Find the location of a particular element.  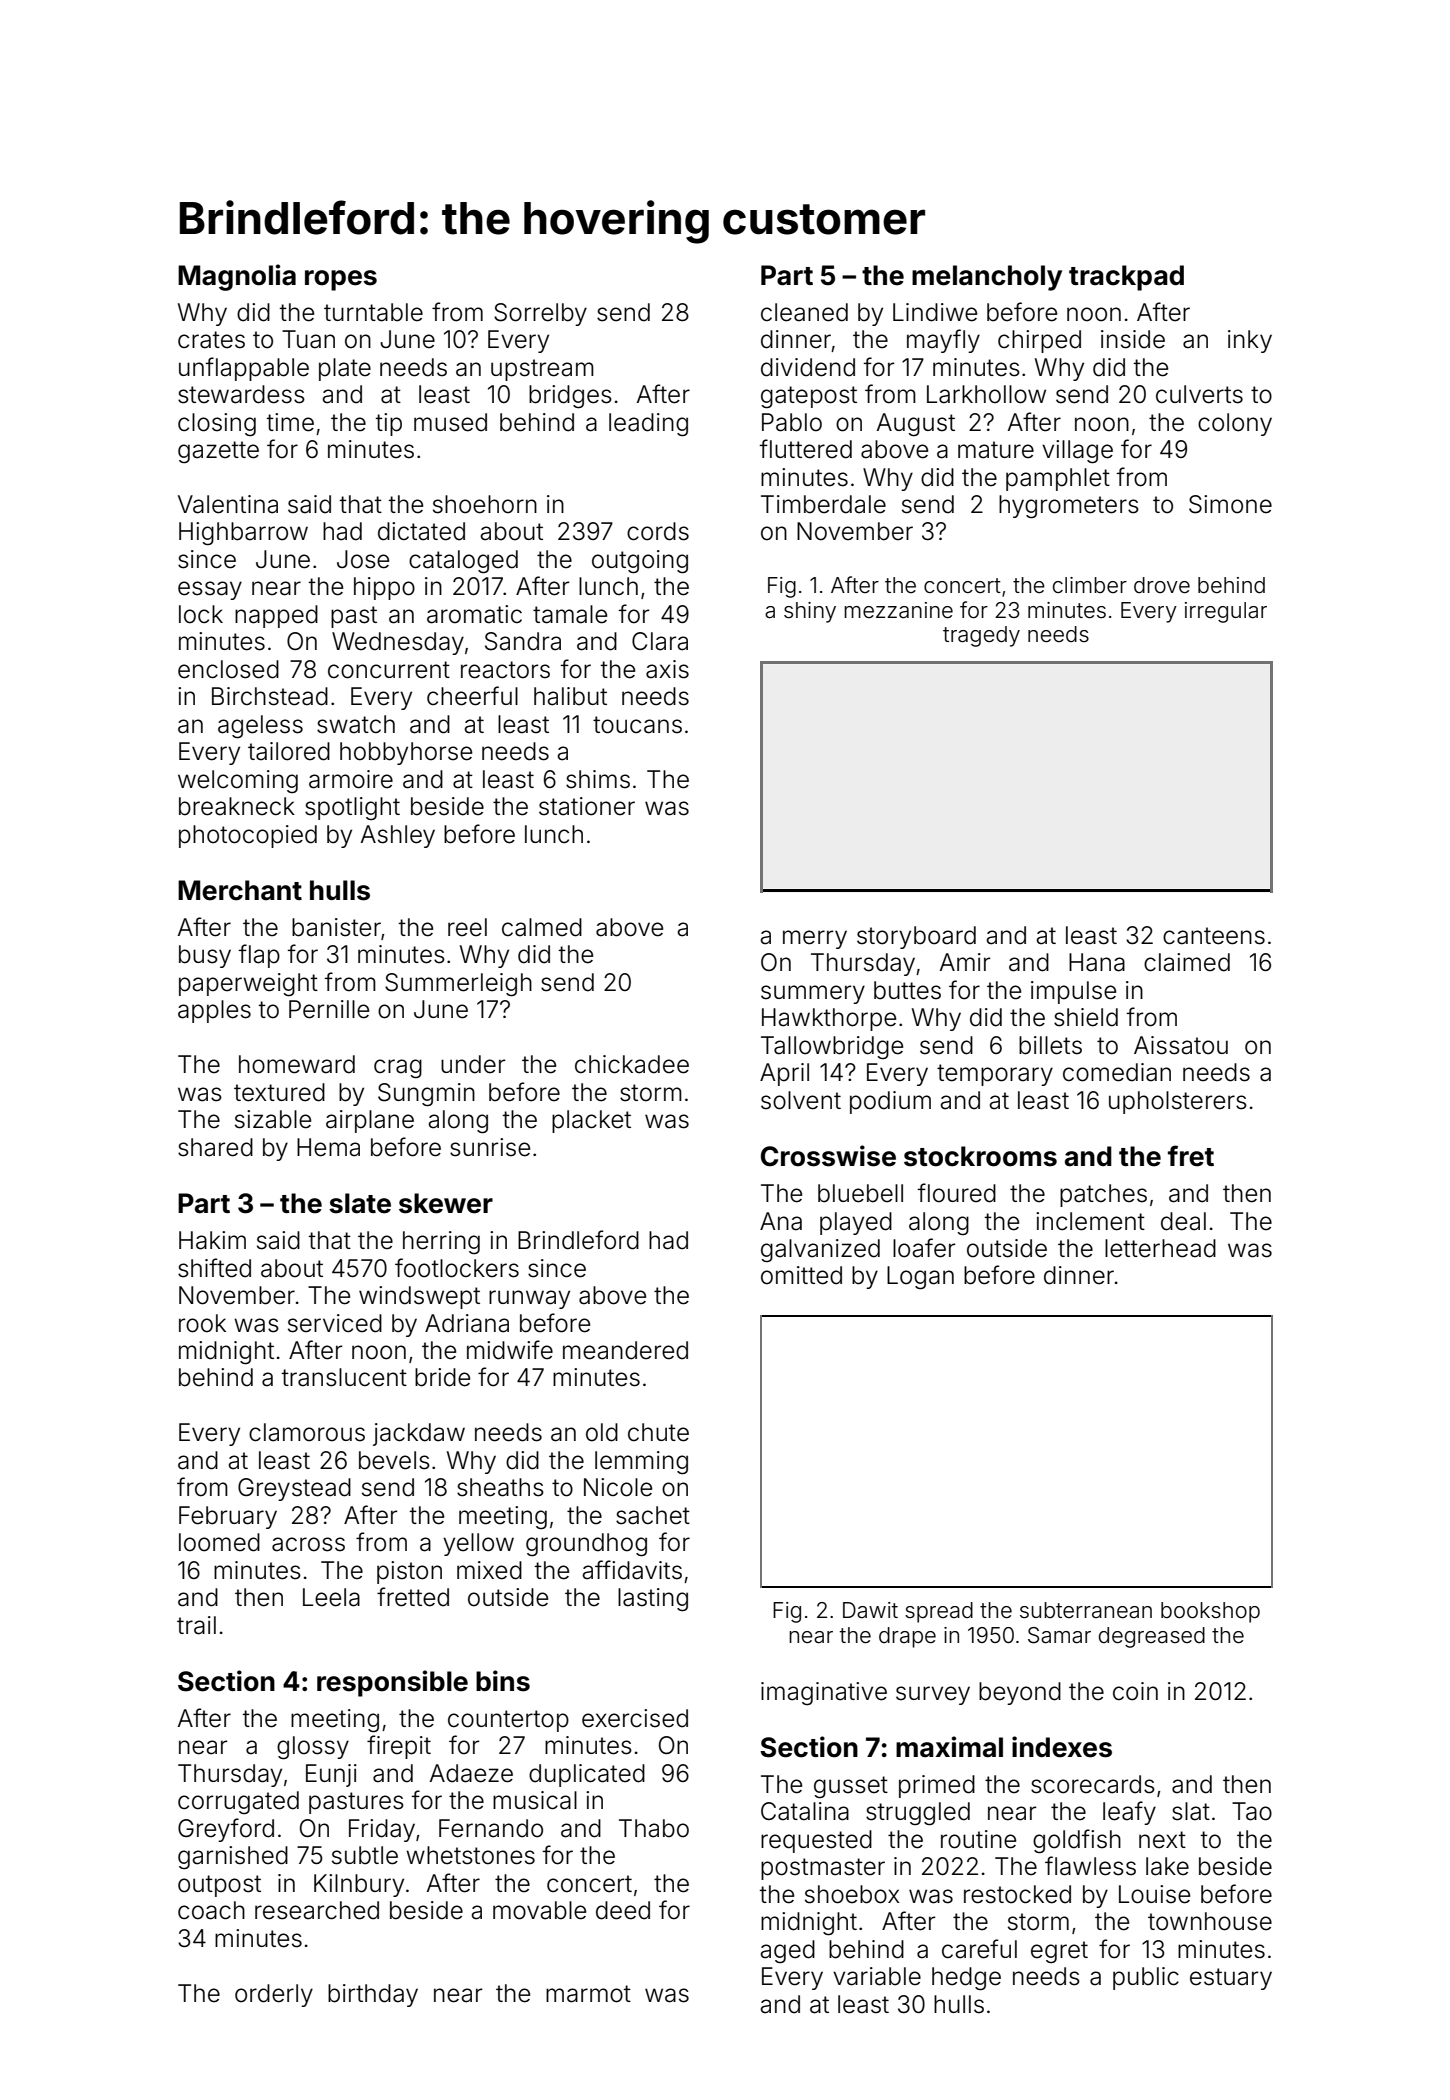

jackdaw is located at coordinates (419, 1434).
